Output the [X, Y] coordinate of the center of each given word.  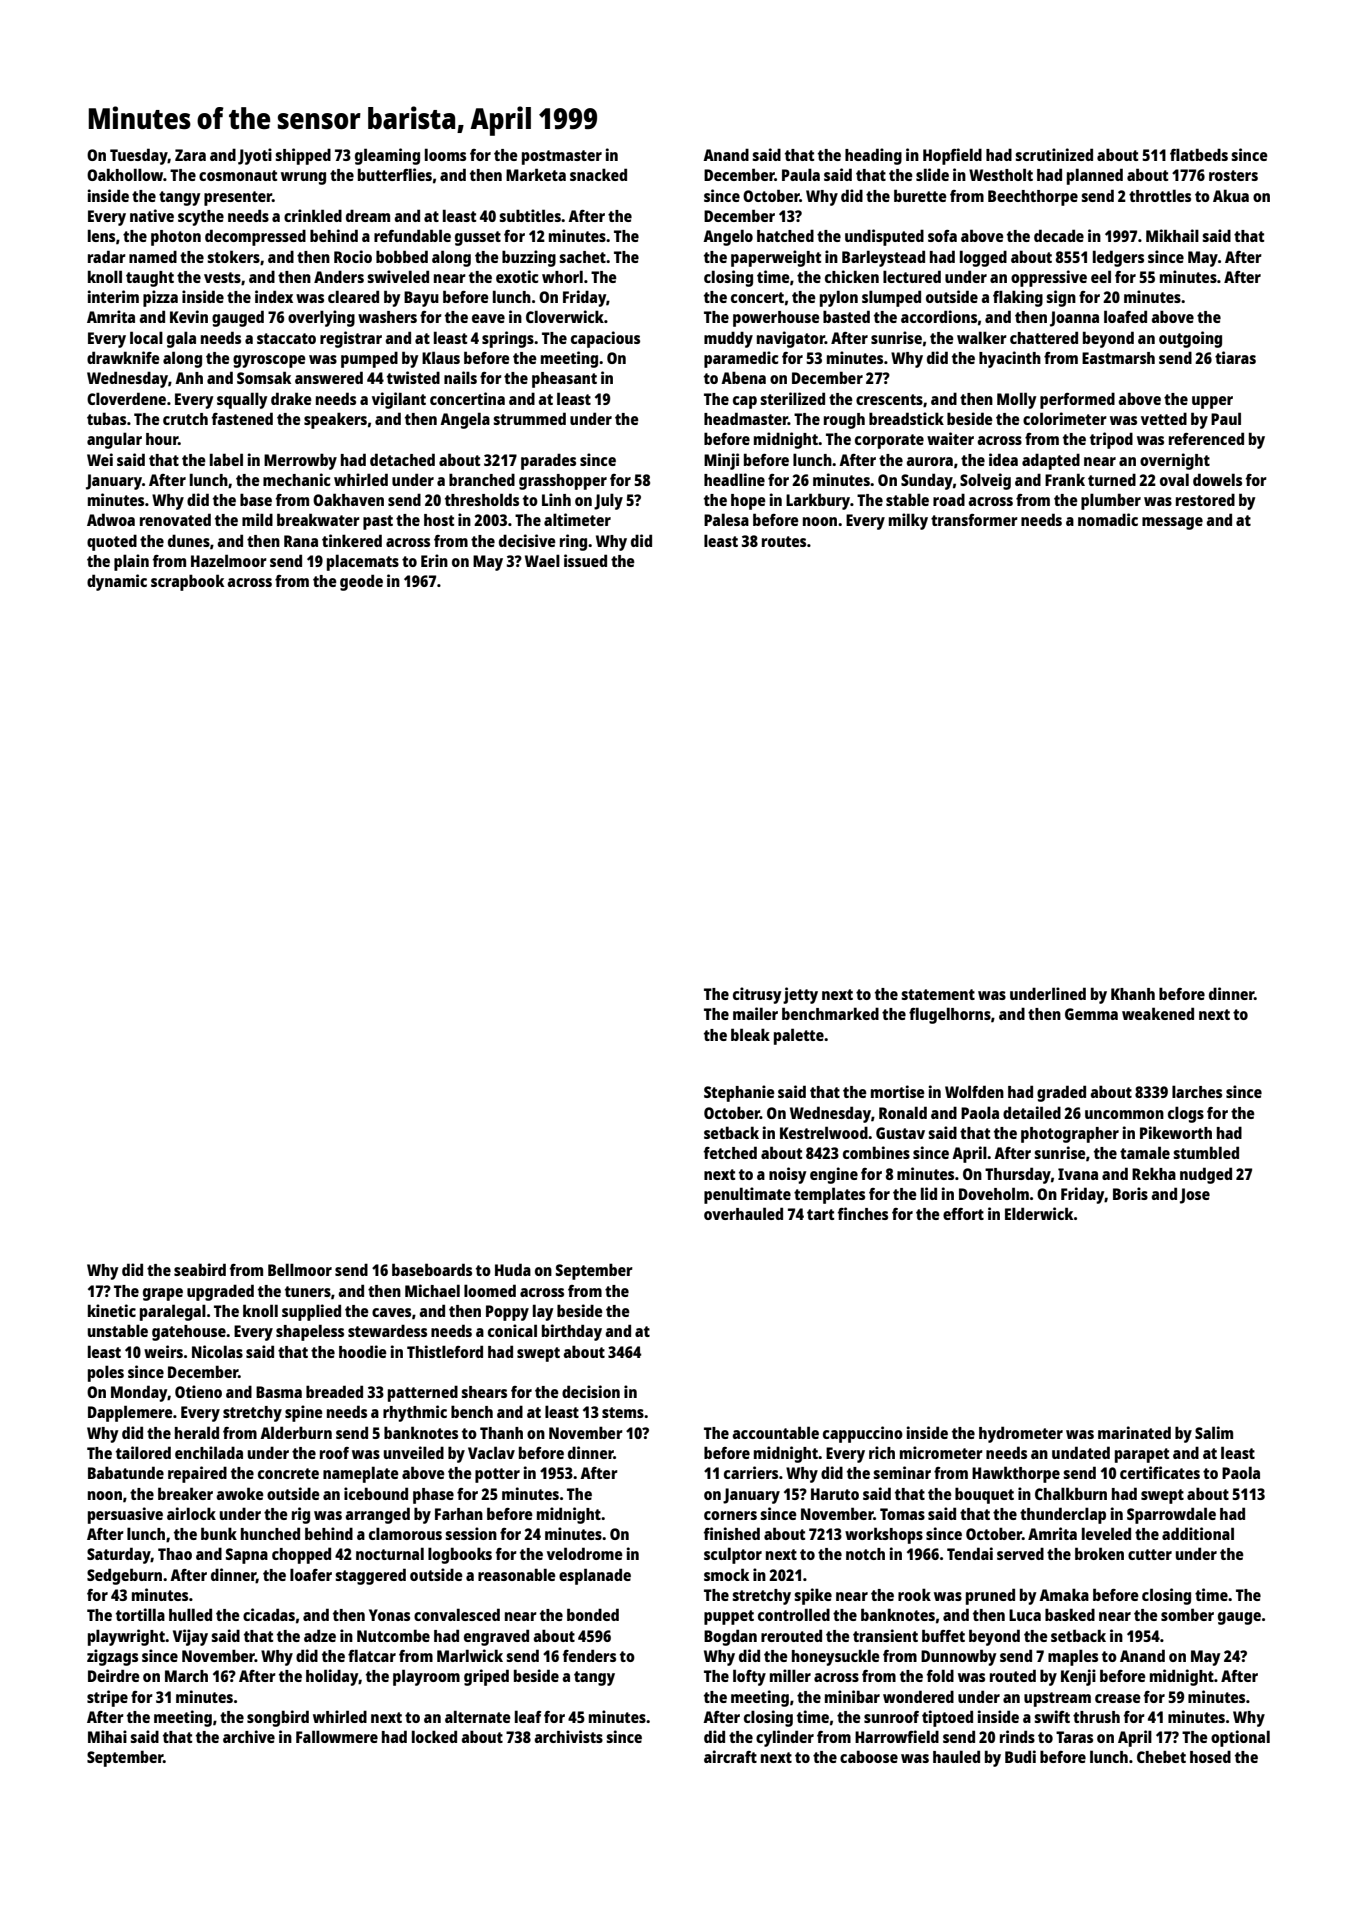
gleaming [387, 156]
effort [963, 1214]
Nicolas [217, 1351]
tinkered [352, 540]
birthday [572, 1332]
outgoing [1190, 339]
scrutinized [1054, 154]
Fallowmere [337, 1736]
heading [873, 156]
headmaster [746, 418]
